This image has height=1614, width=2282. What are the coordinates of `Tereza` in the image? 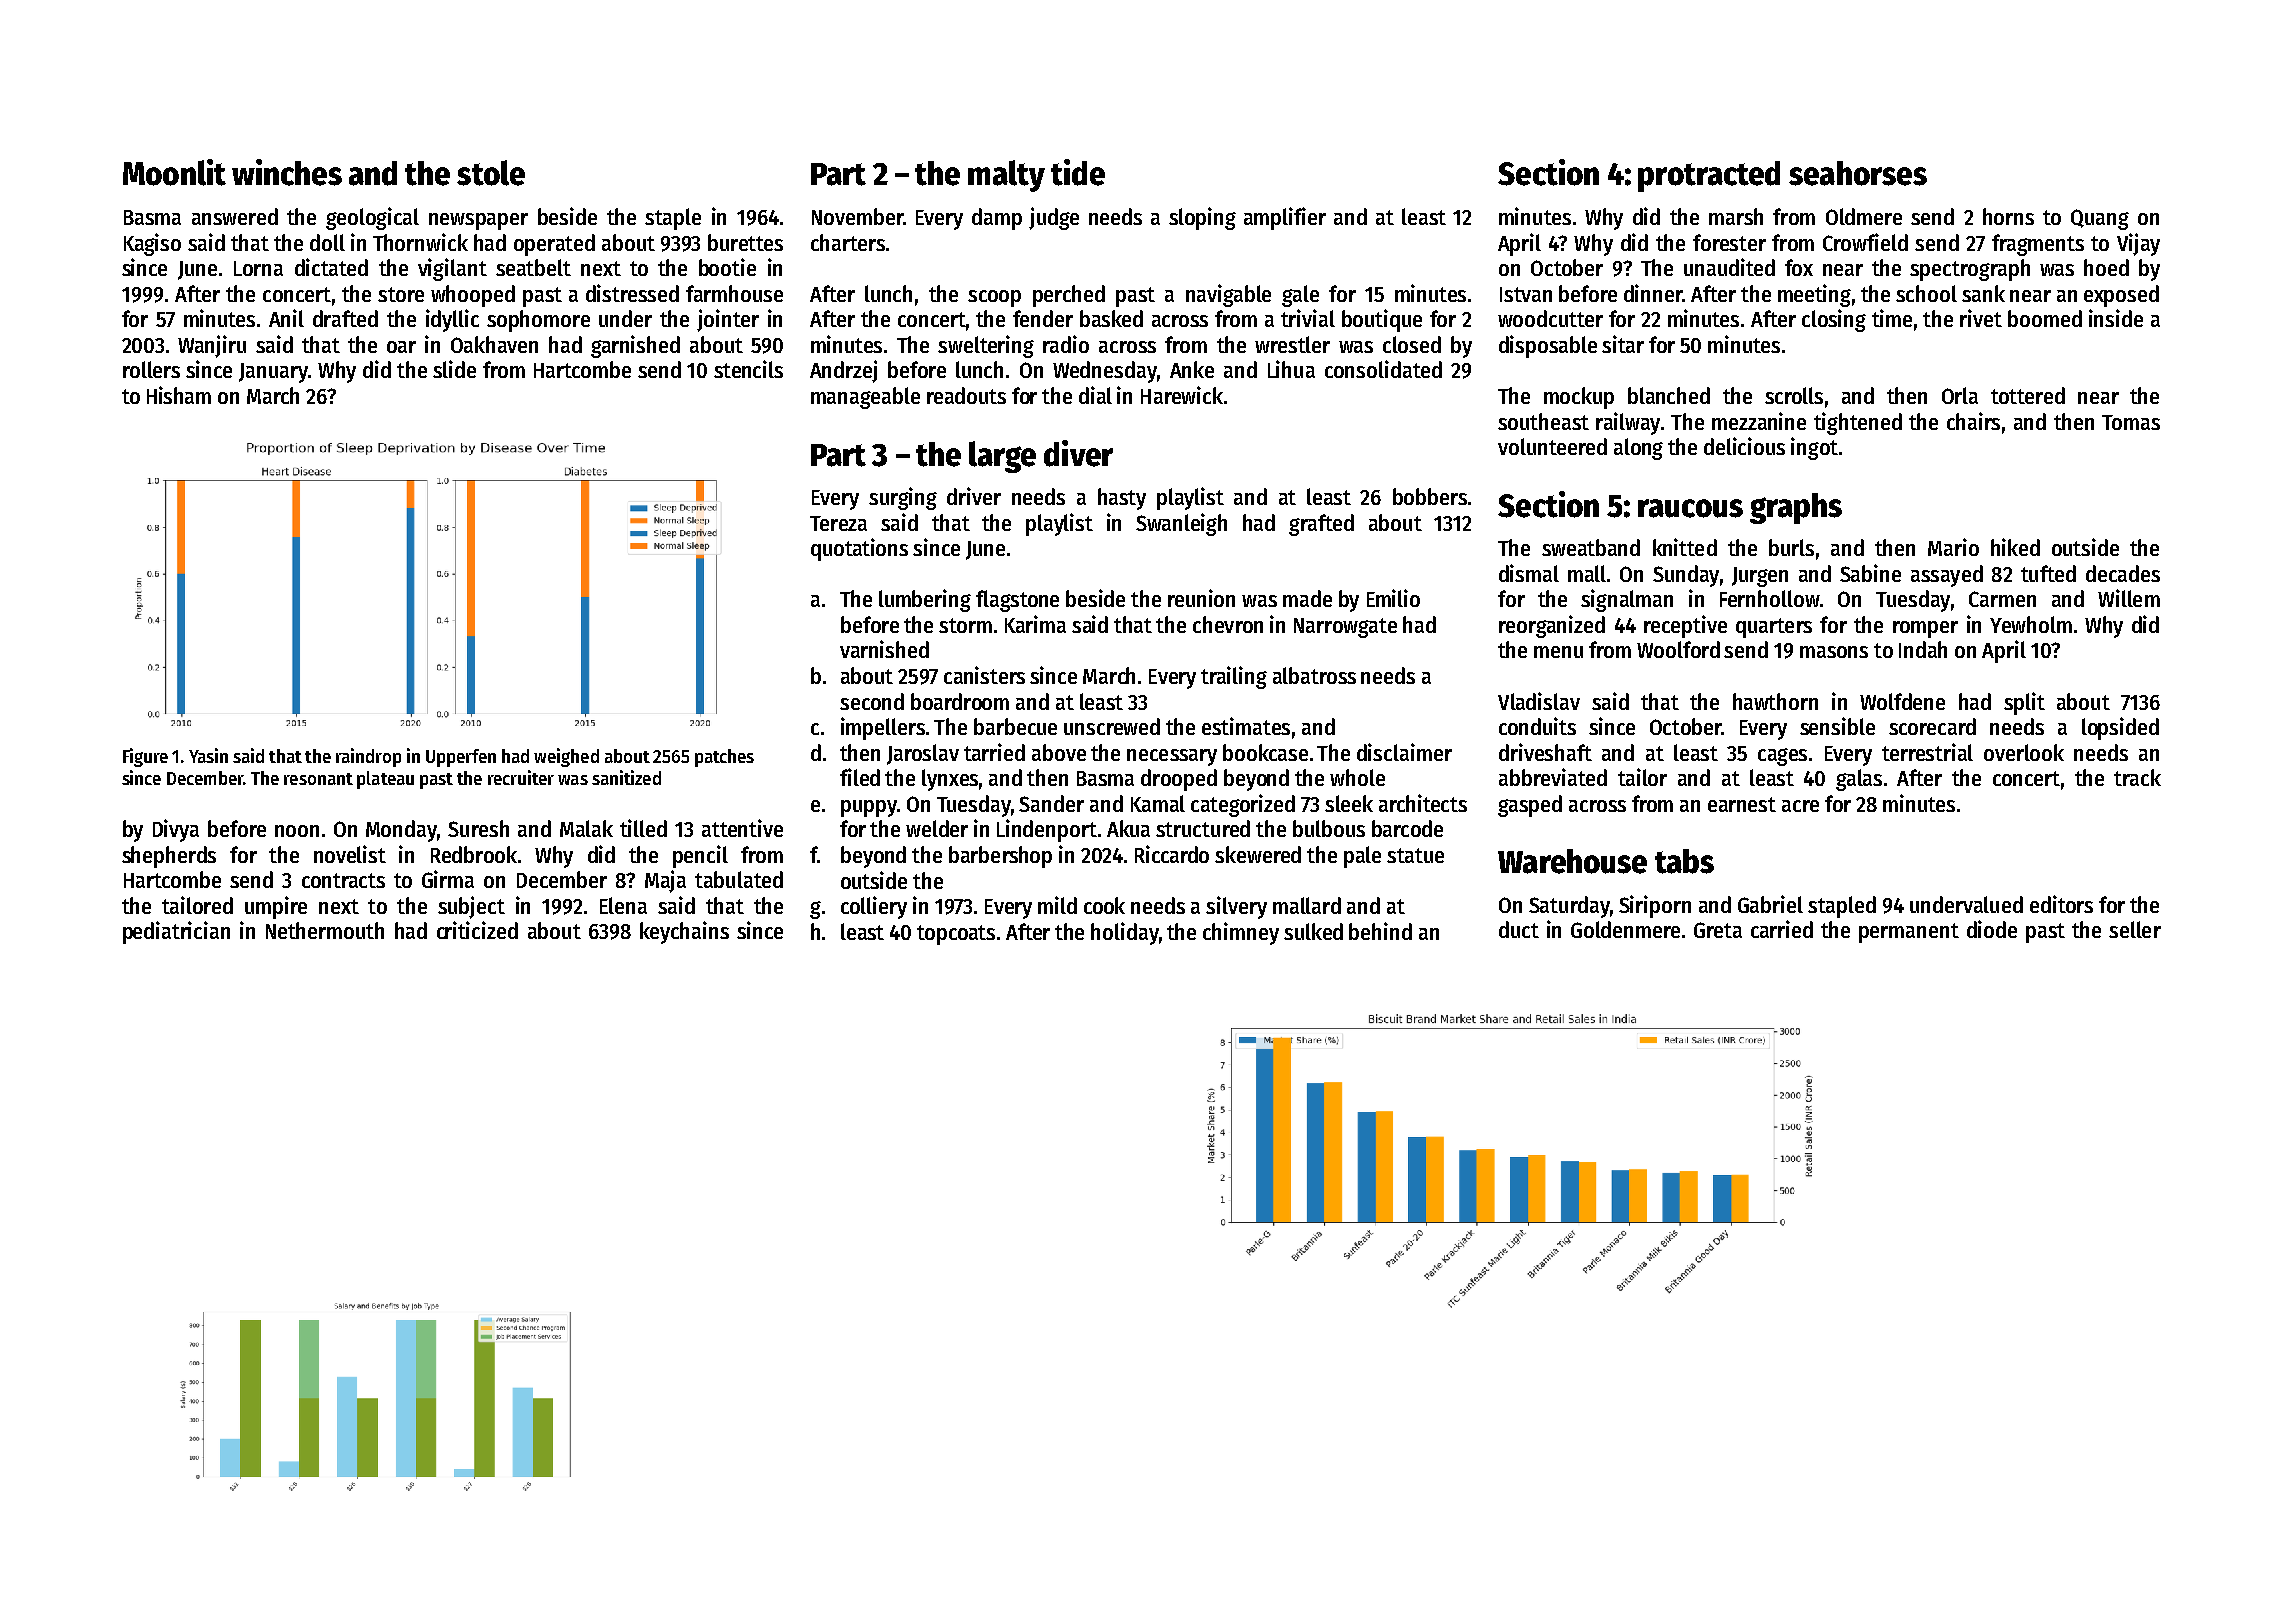 It's located at (838, 523).
